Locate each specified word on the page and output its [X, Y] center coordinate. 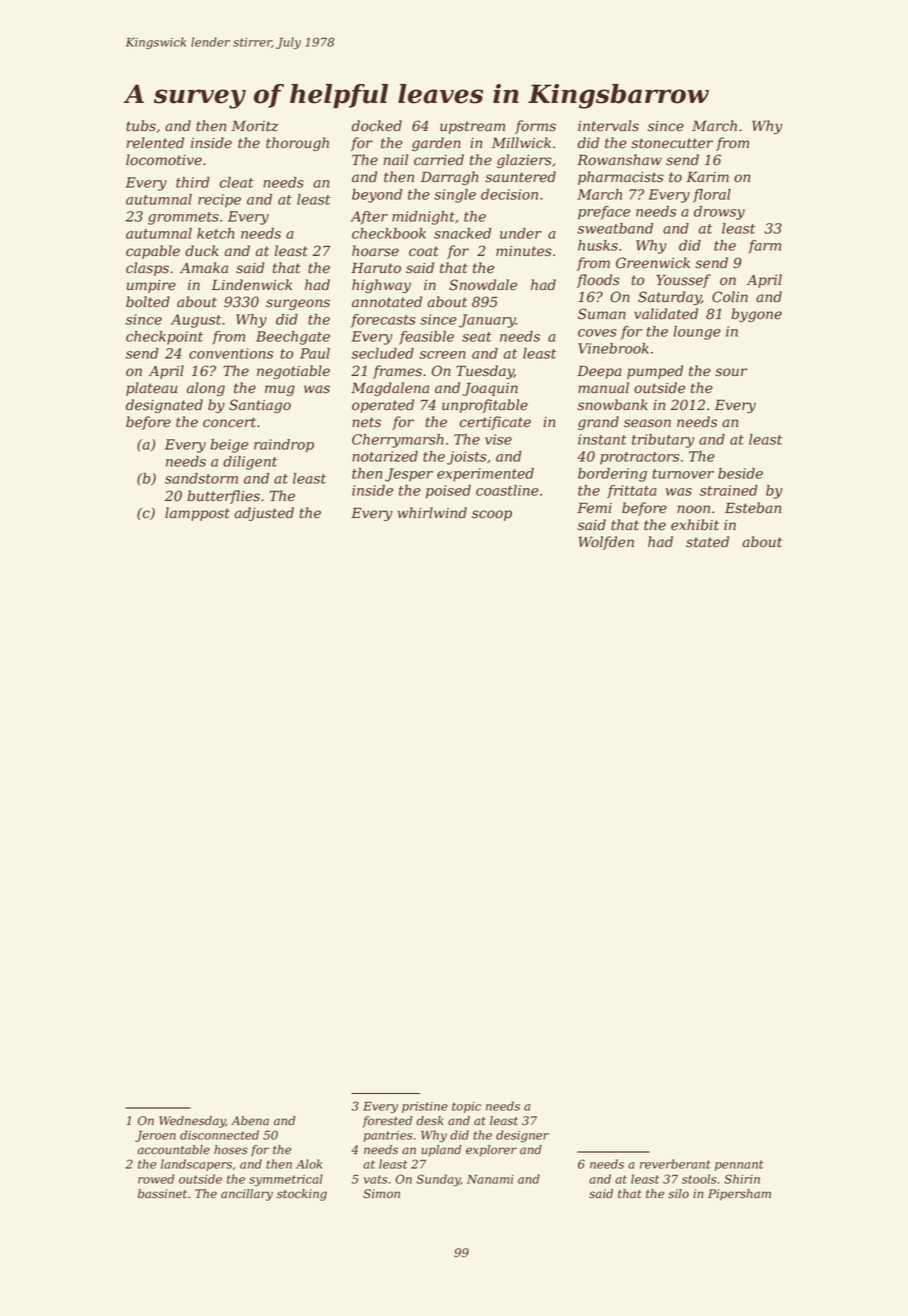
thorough [297, 144]
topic [466, 1107]
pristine [425, 1107]
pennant [739, 1165]
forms [535, 127]
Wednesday [192, 1122]
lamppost [197, 514]
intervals [608, 126]
